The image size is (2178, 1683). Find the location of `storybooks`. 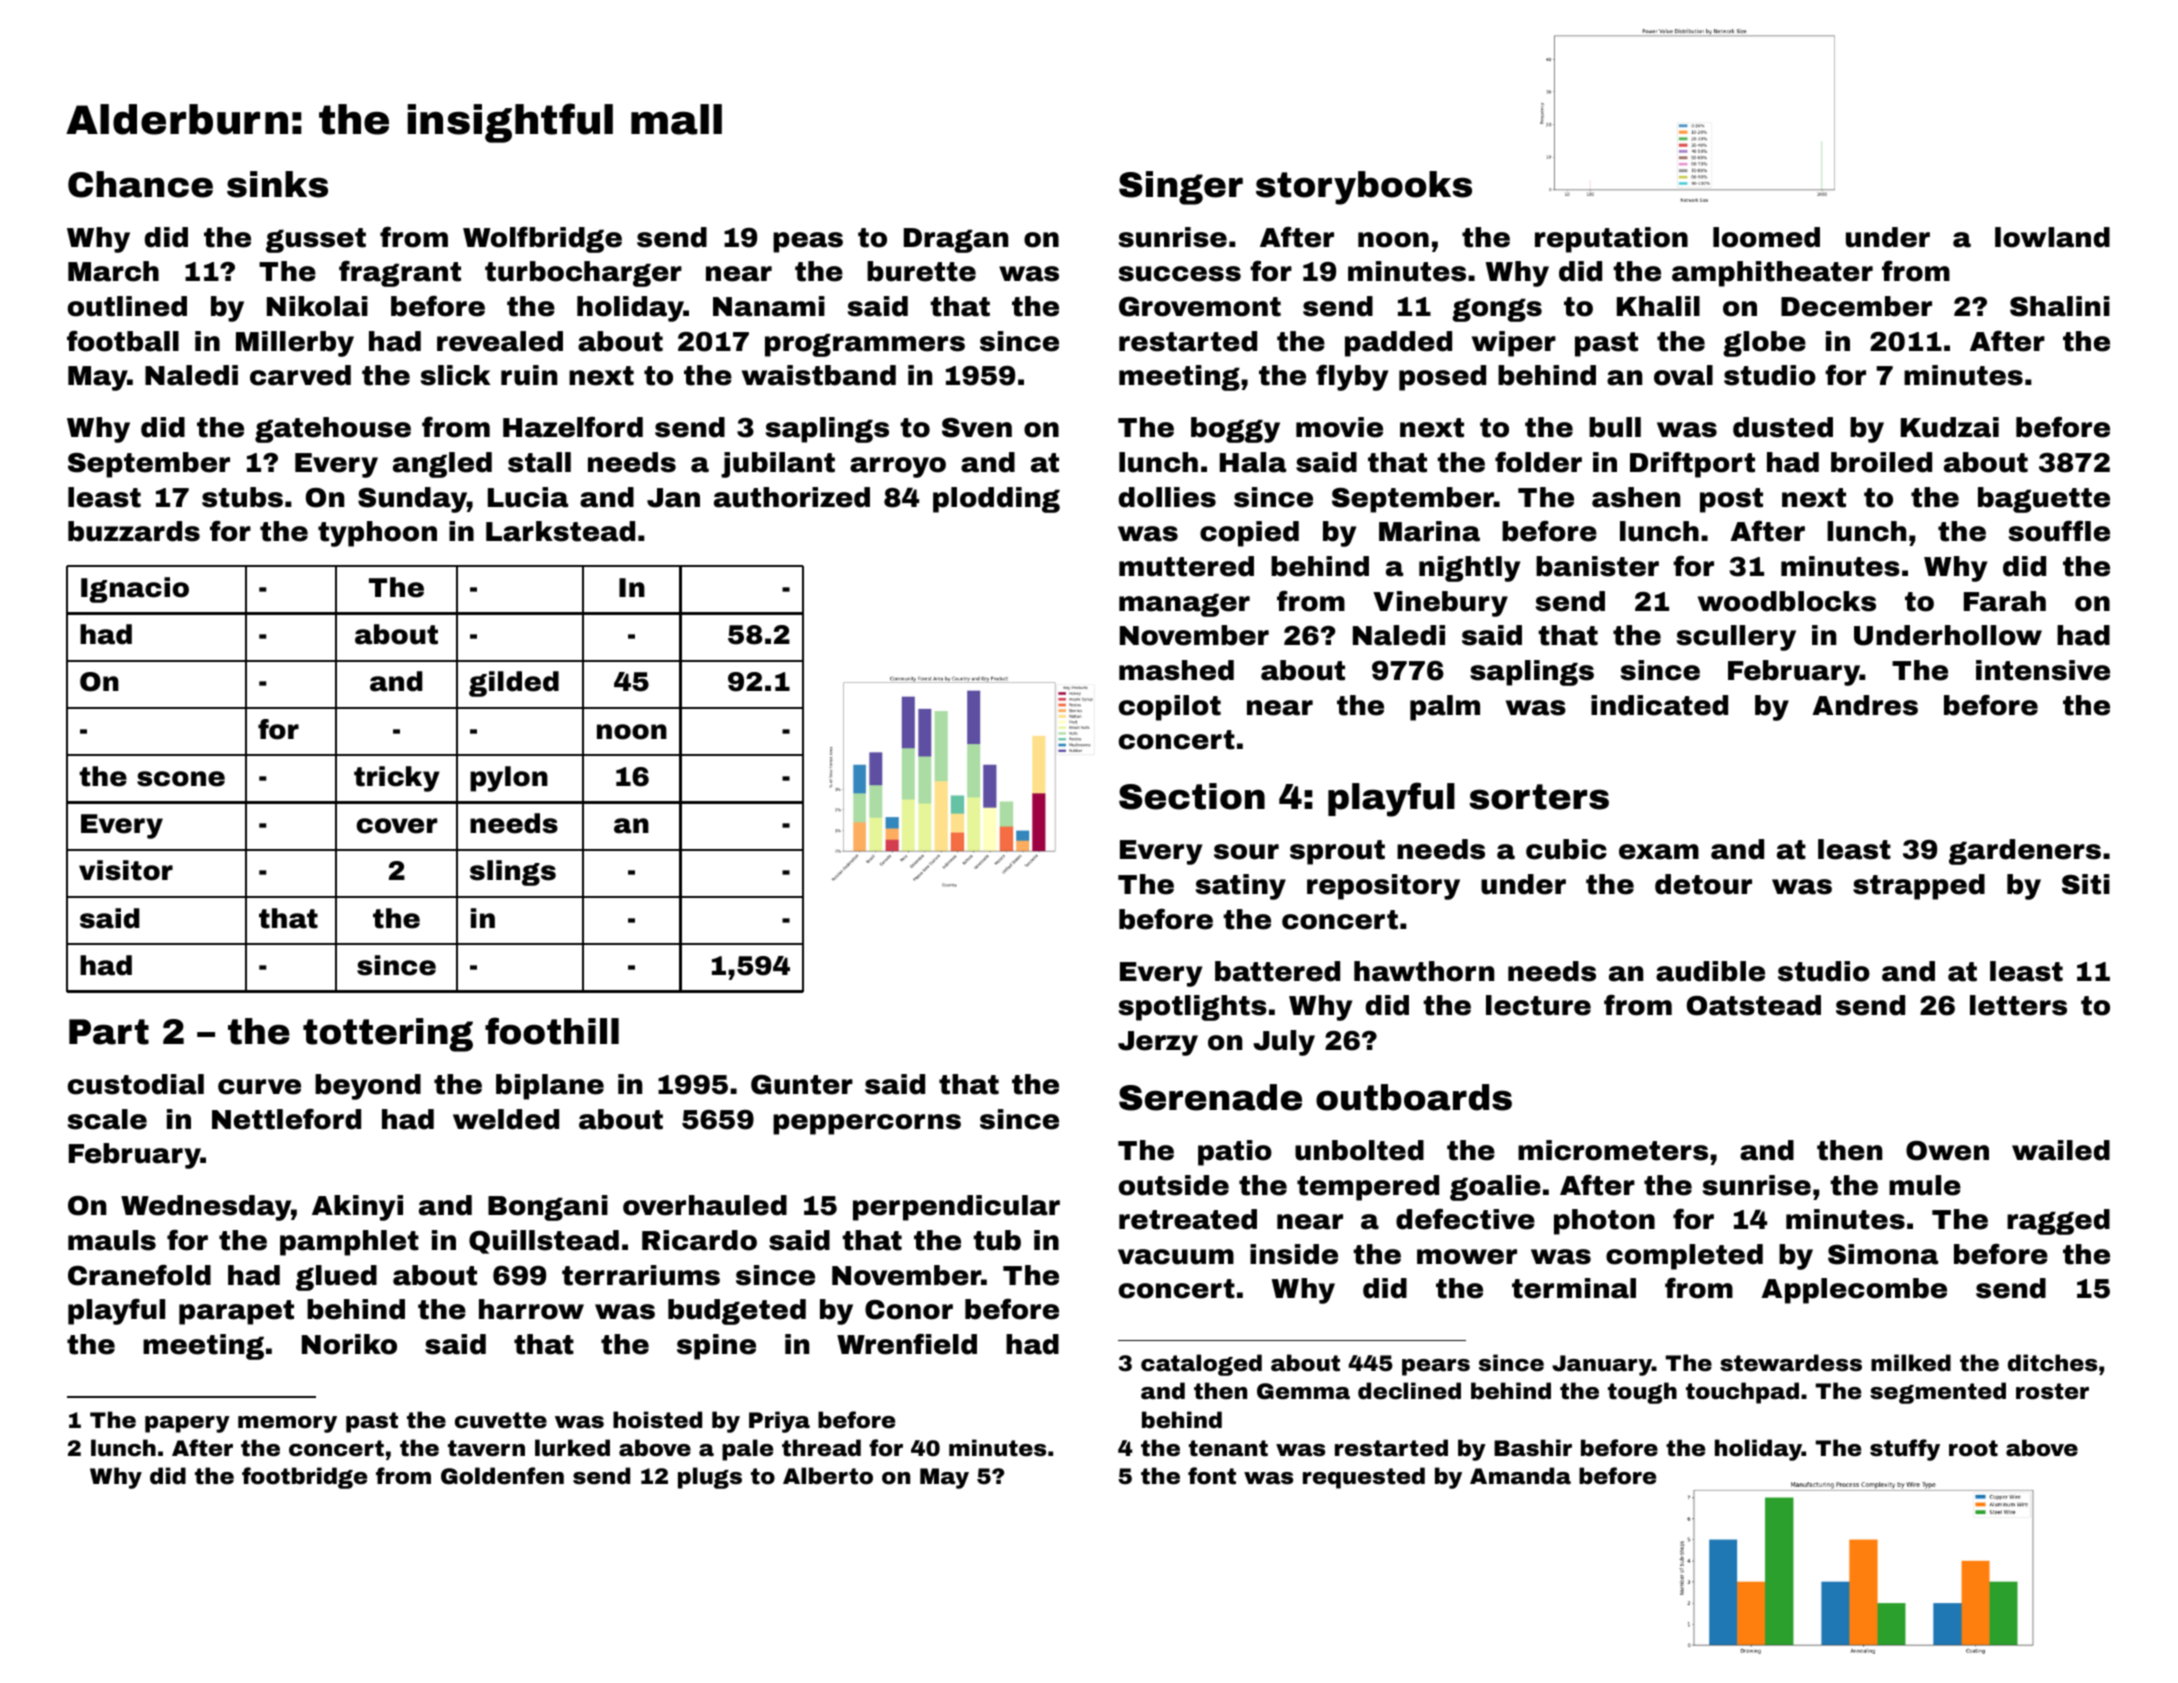

storybooks is located at coordinates (1364, 188).
